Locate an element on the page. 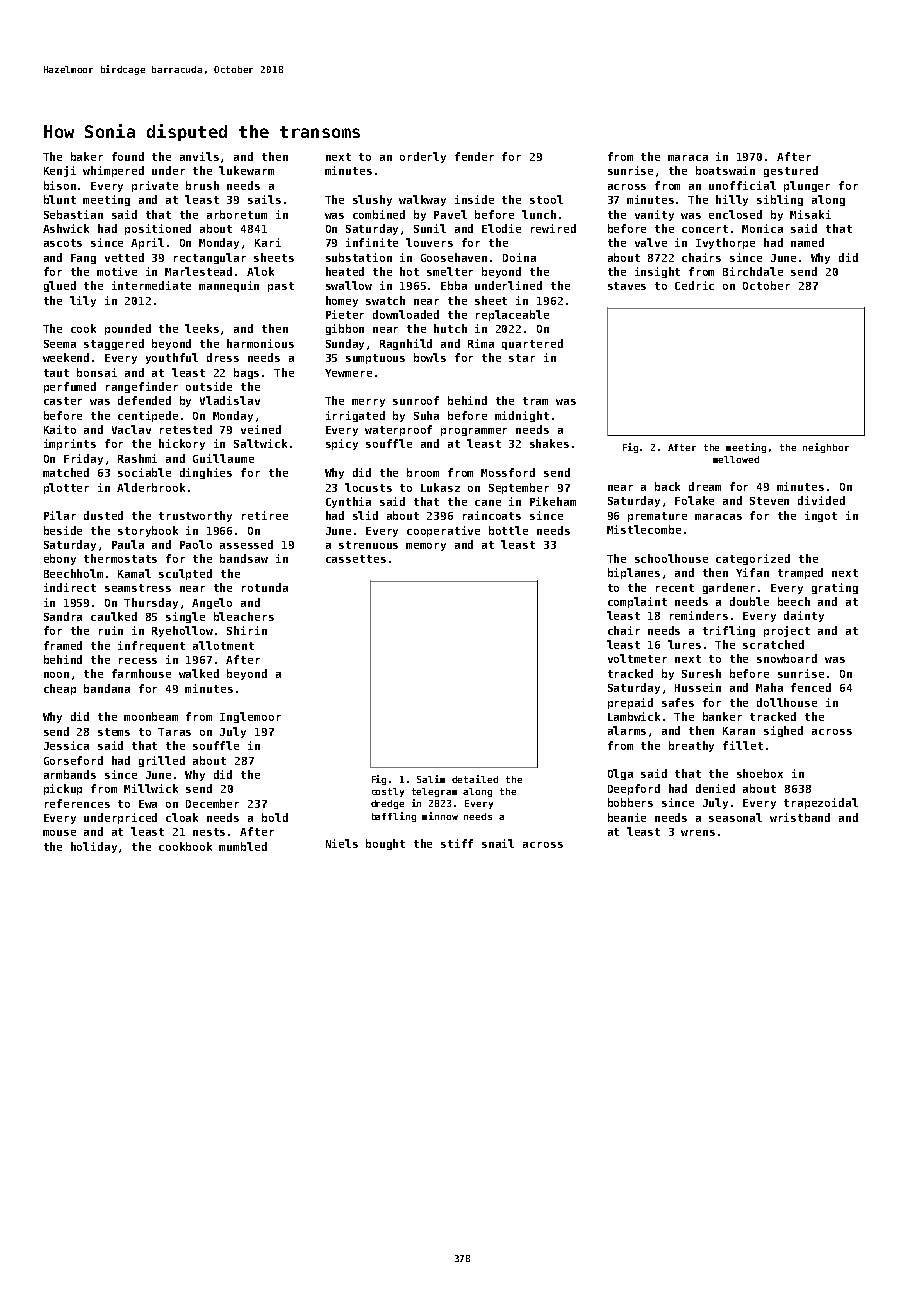  Cedric is located at coordinates (694, 285).
